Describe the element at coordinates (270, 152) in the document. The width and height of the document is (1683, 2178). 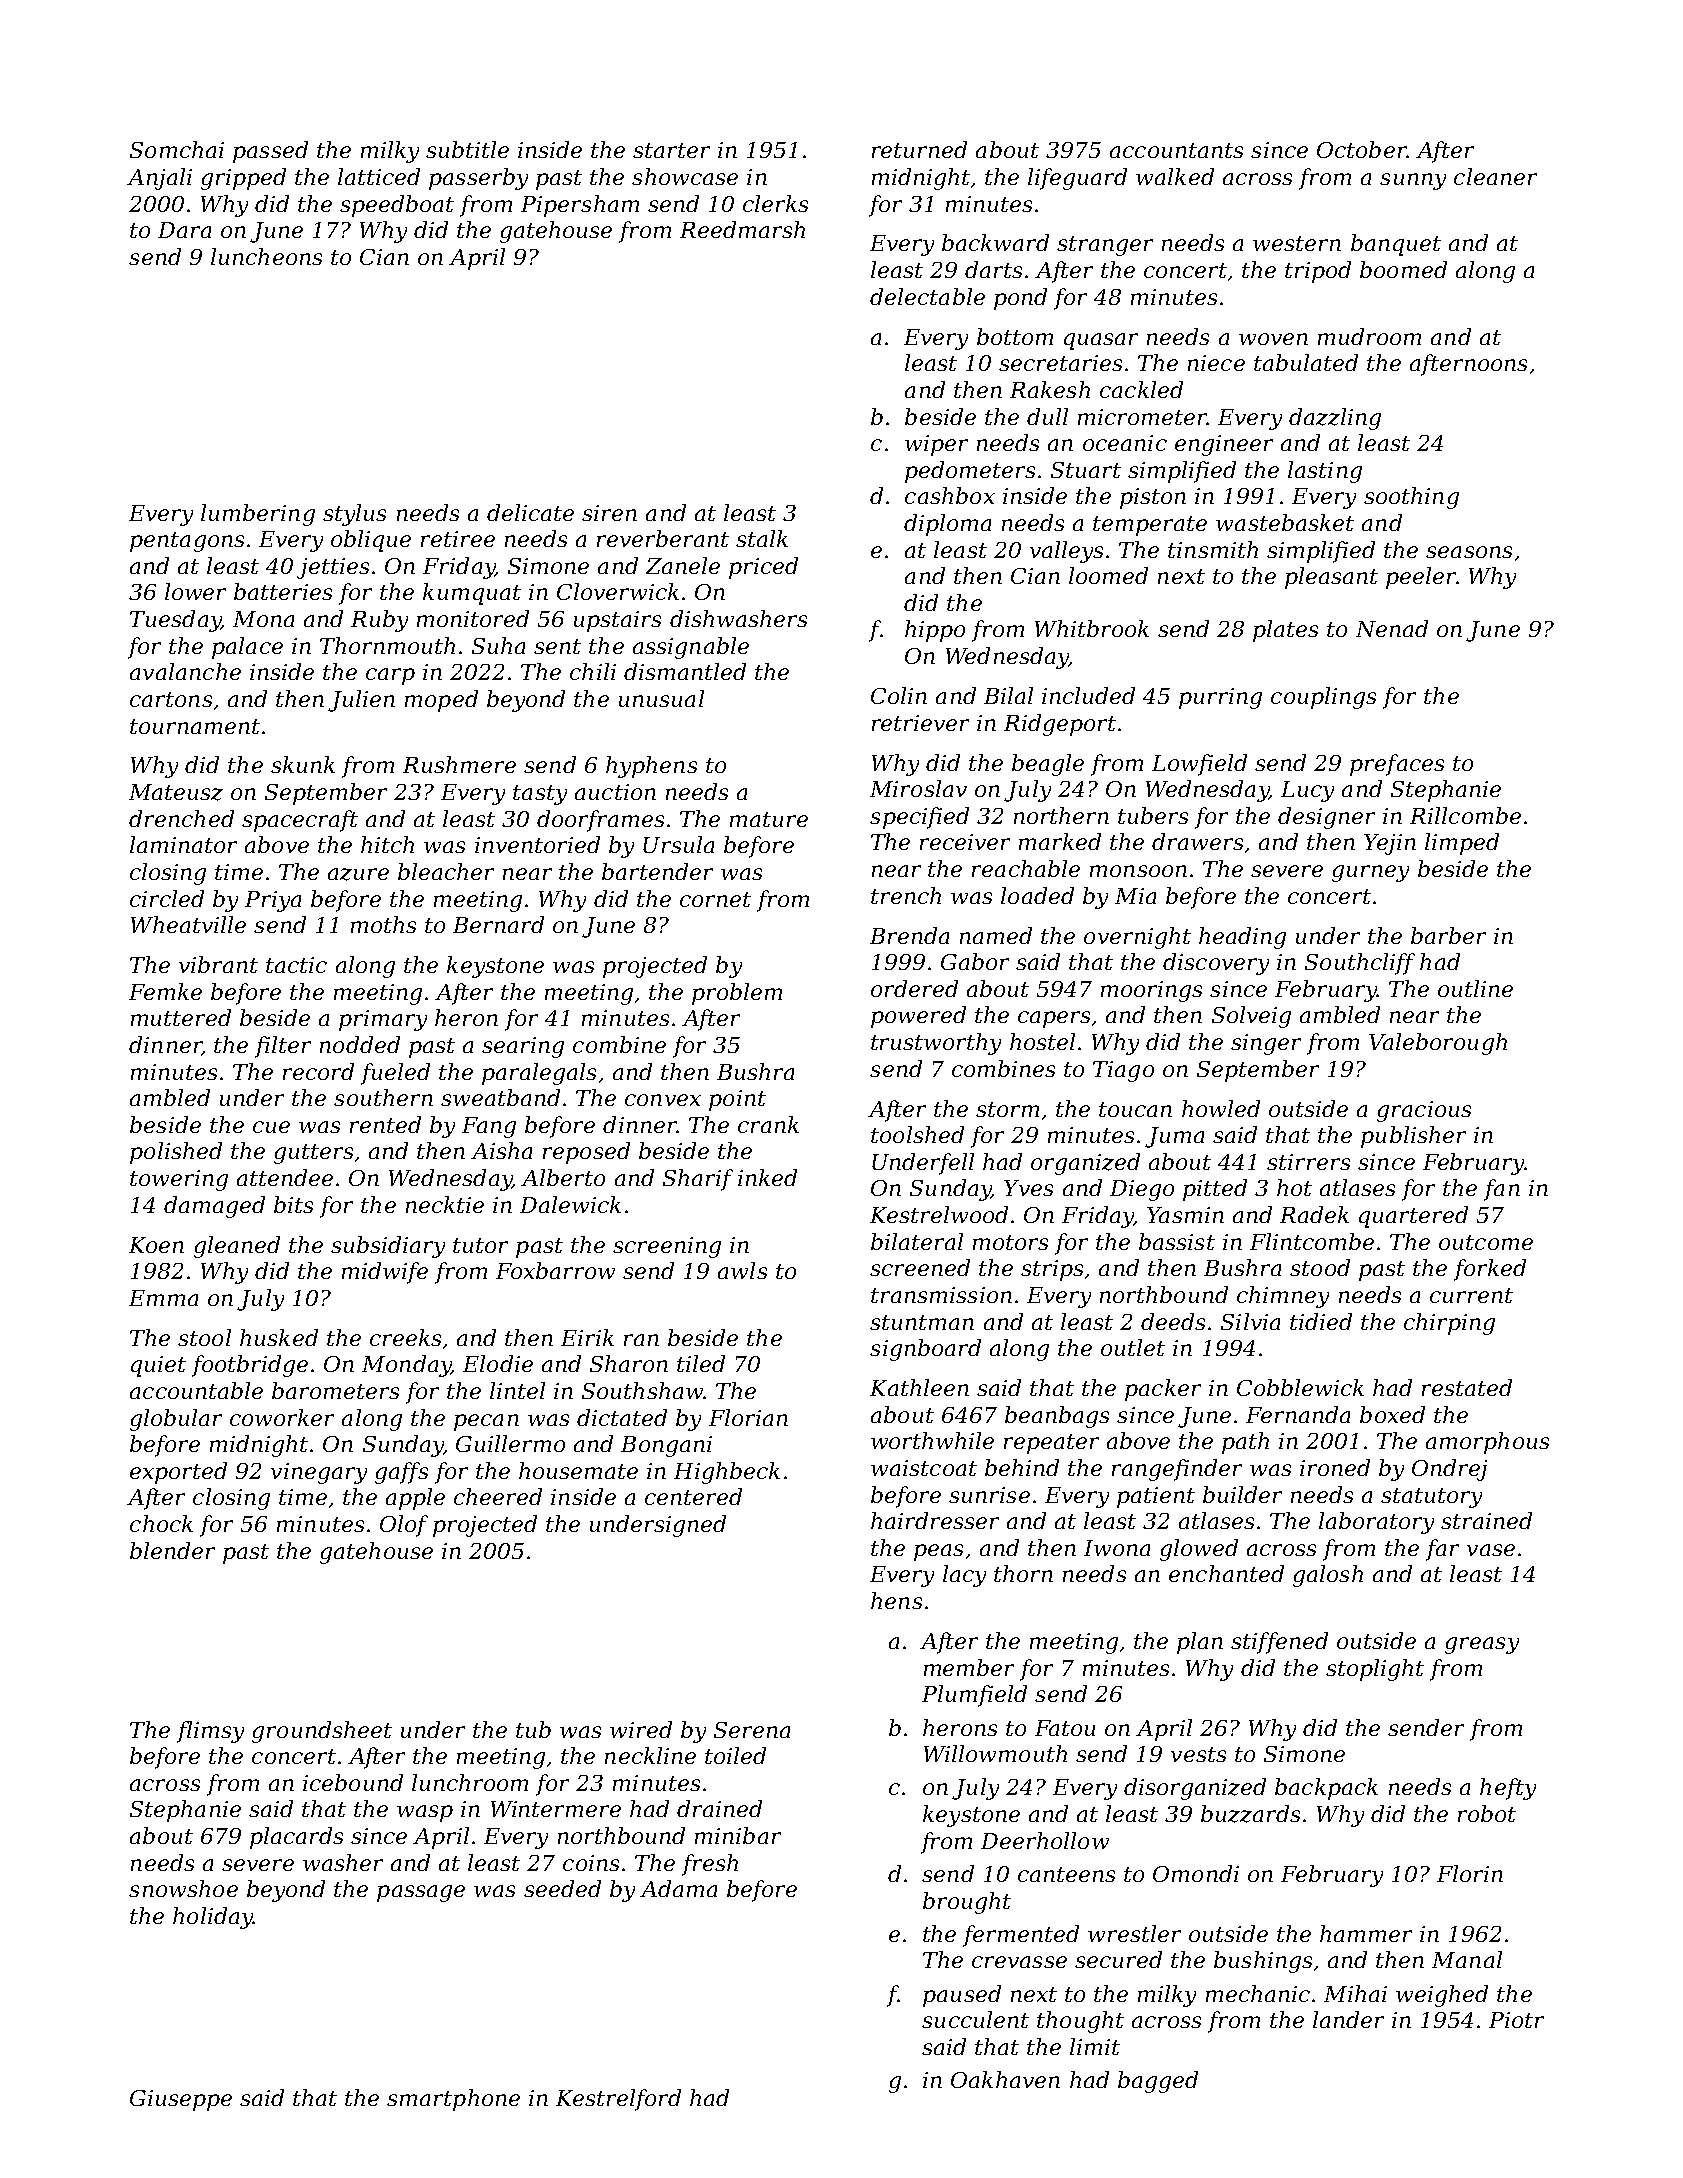
I see `passed` at that location.
